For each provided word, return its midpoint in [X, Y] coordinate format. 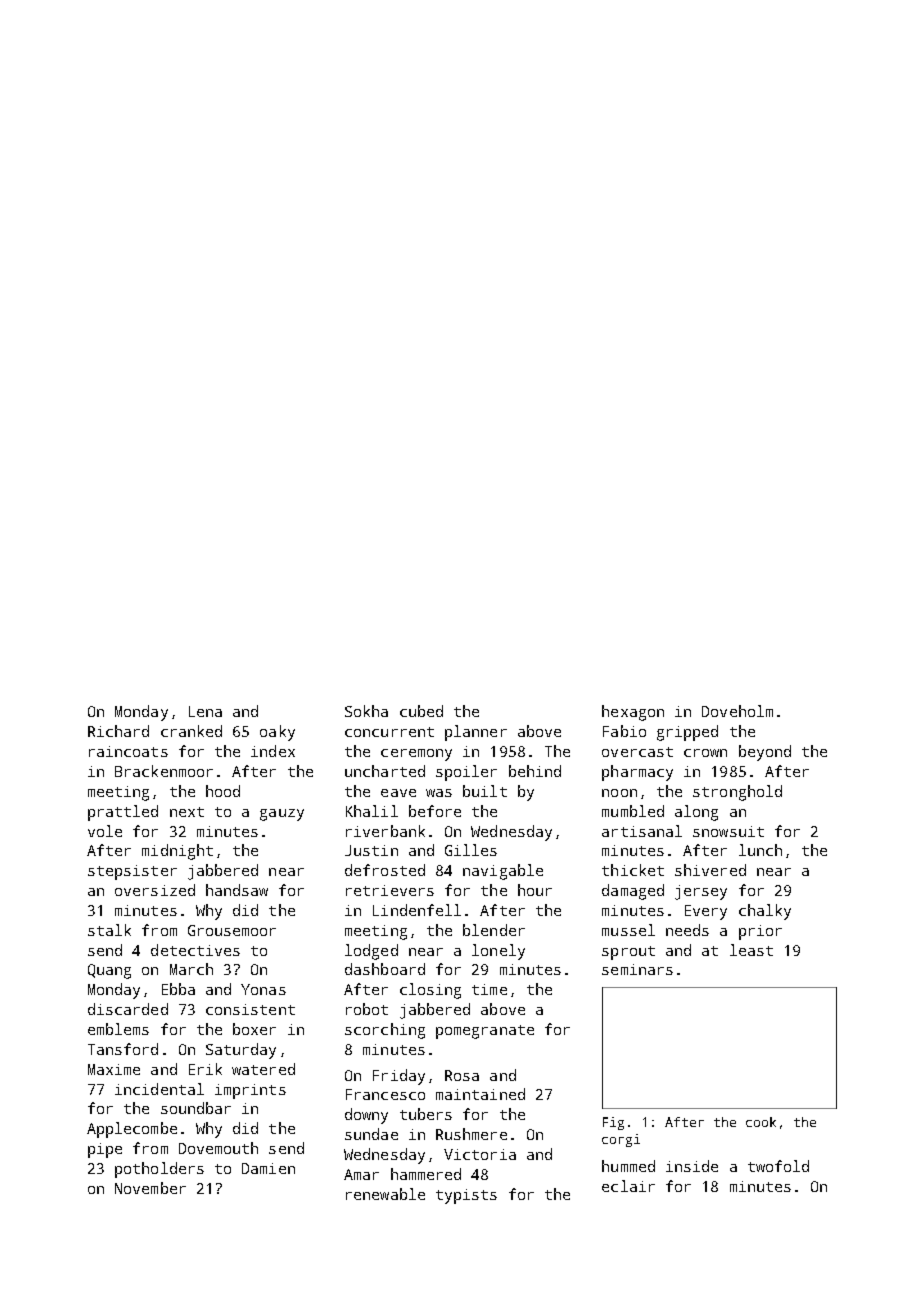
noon [619, 793]
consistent [250, 1009]
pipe [105, 1150]
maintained [480, 1094]
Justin [371, 850]
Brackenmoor [164, 771]
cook [761, 1122]
